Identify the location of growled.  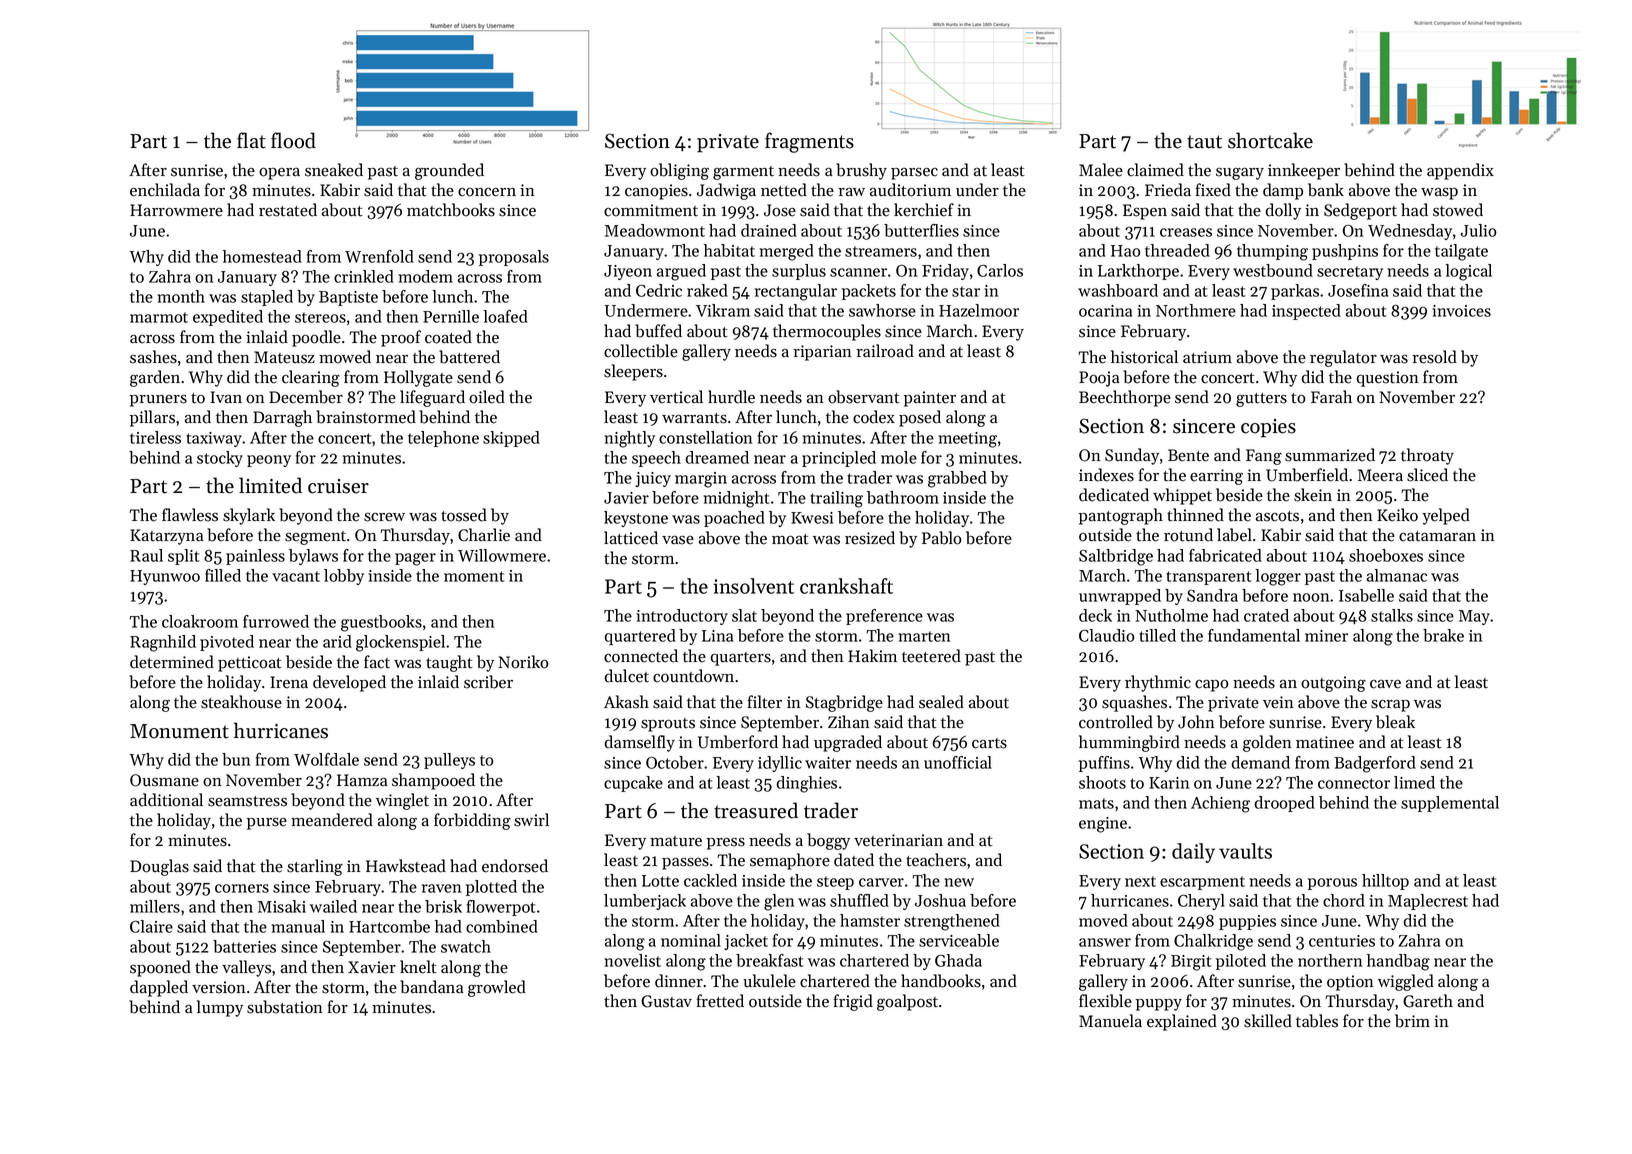
(497, 988).
